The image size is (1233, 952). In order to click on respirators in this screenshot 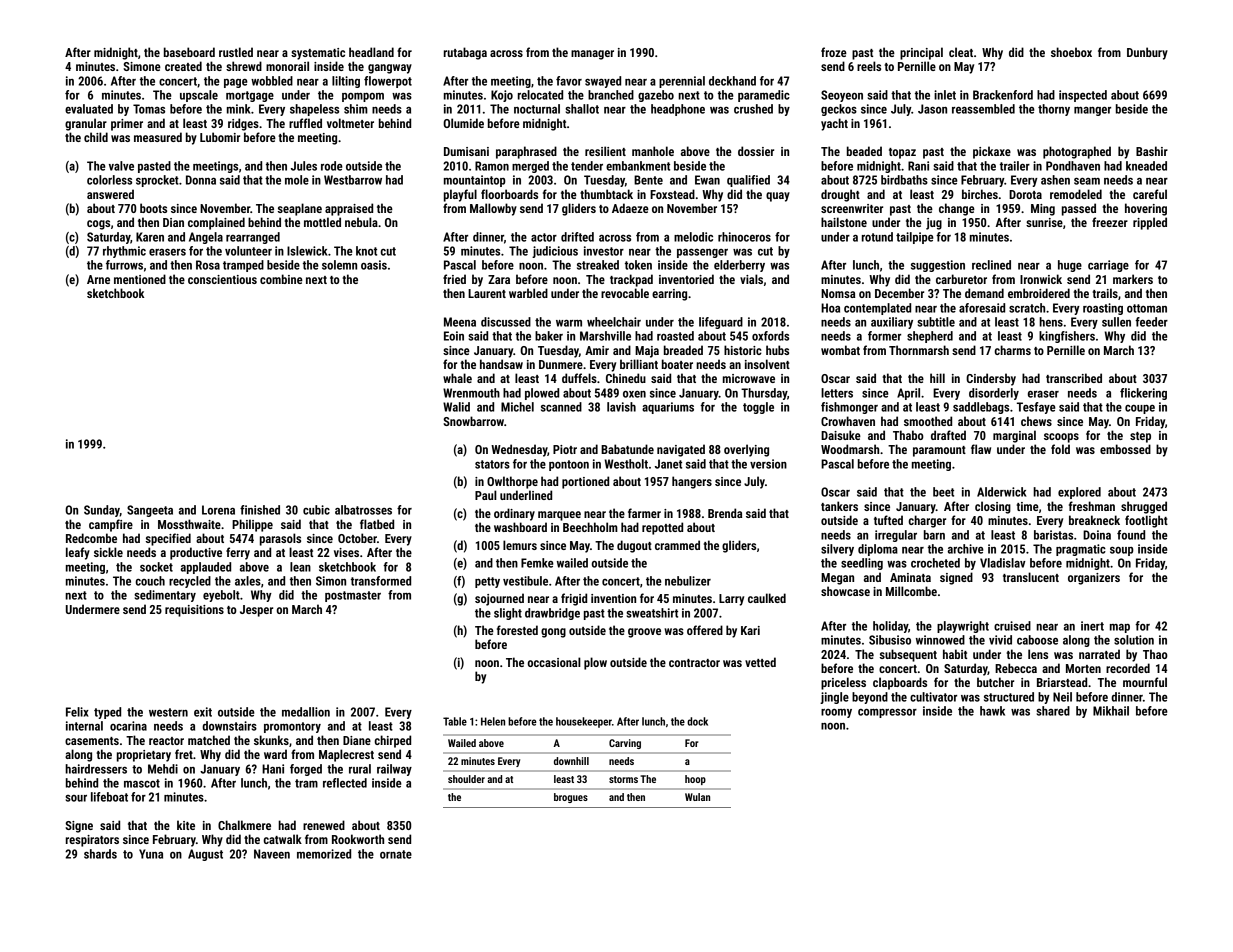, I will do `click(92, 841)`.
